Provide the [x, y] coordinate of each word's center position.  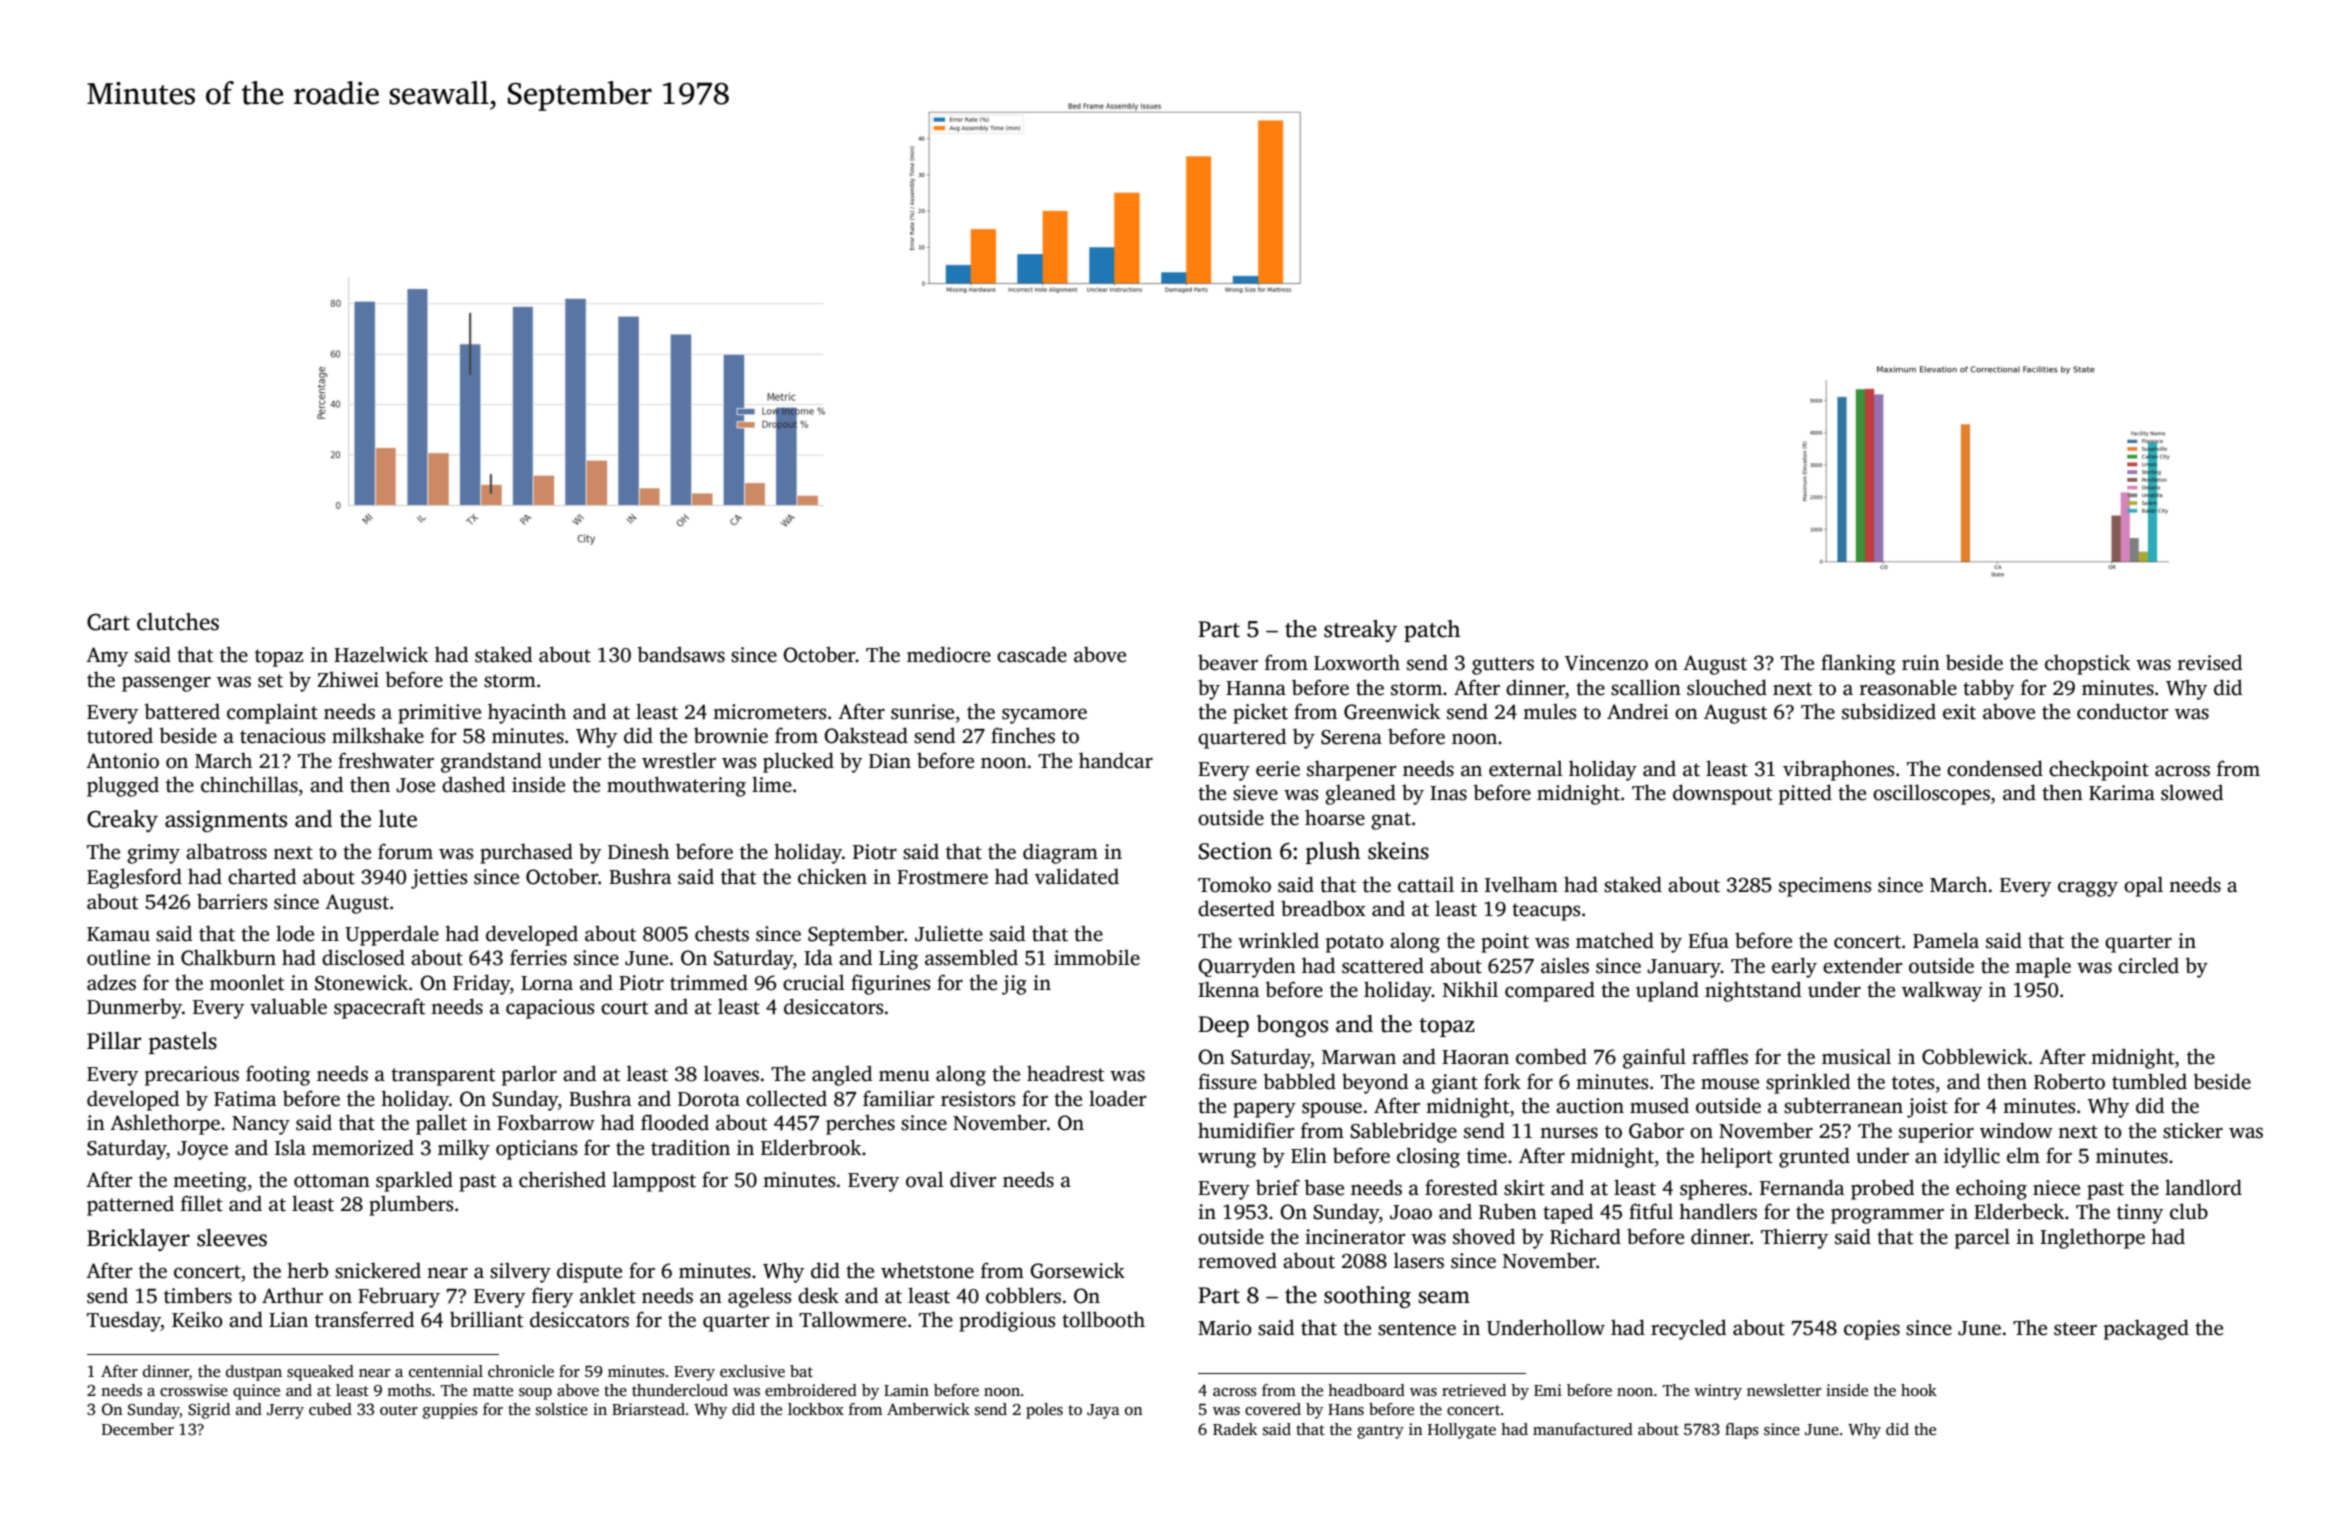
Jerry [285, 1411]
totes [1913, 1083]
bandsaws [681, 654]
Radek [1235, 1429]
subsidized [1889, 711]
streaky [1360, 631]
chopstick [2087, 664]
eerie [1278, 769]
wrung [1227, 1160]
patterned [130, 1205]
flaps [1742, 1431]
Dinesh [638, 851]
